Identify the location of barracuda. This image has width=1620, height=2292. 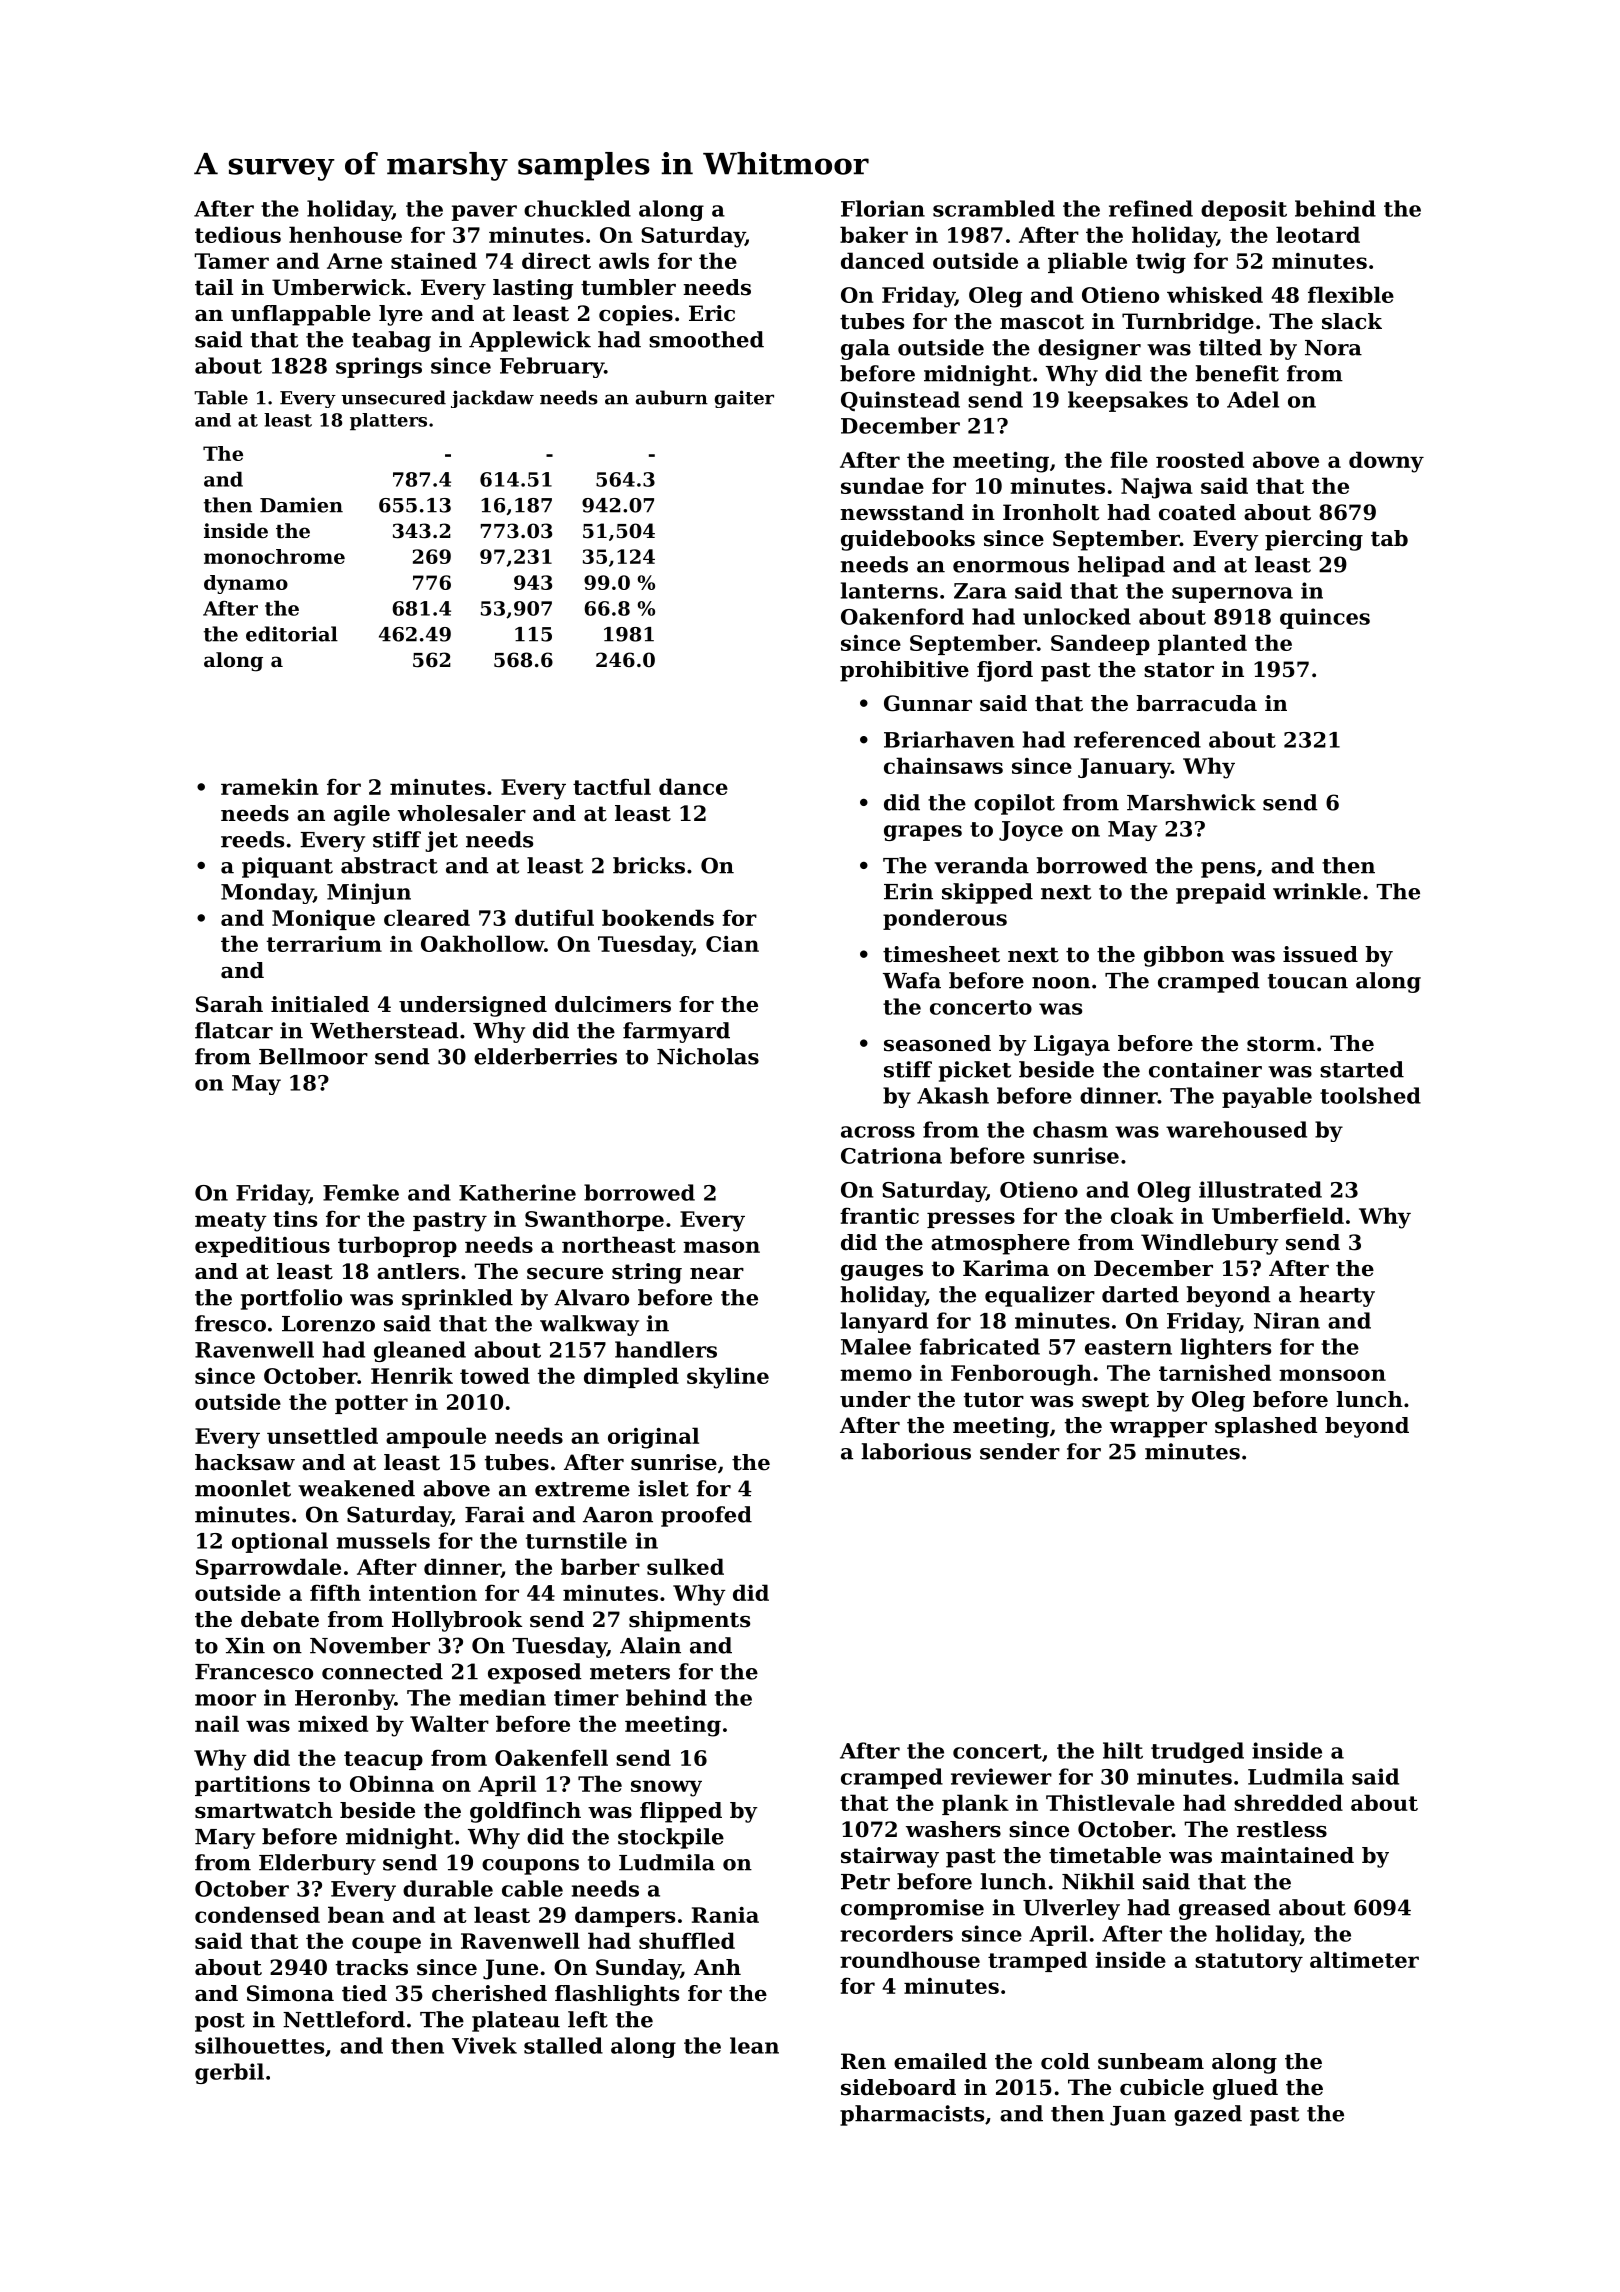
(1196, 703).
